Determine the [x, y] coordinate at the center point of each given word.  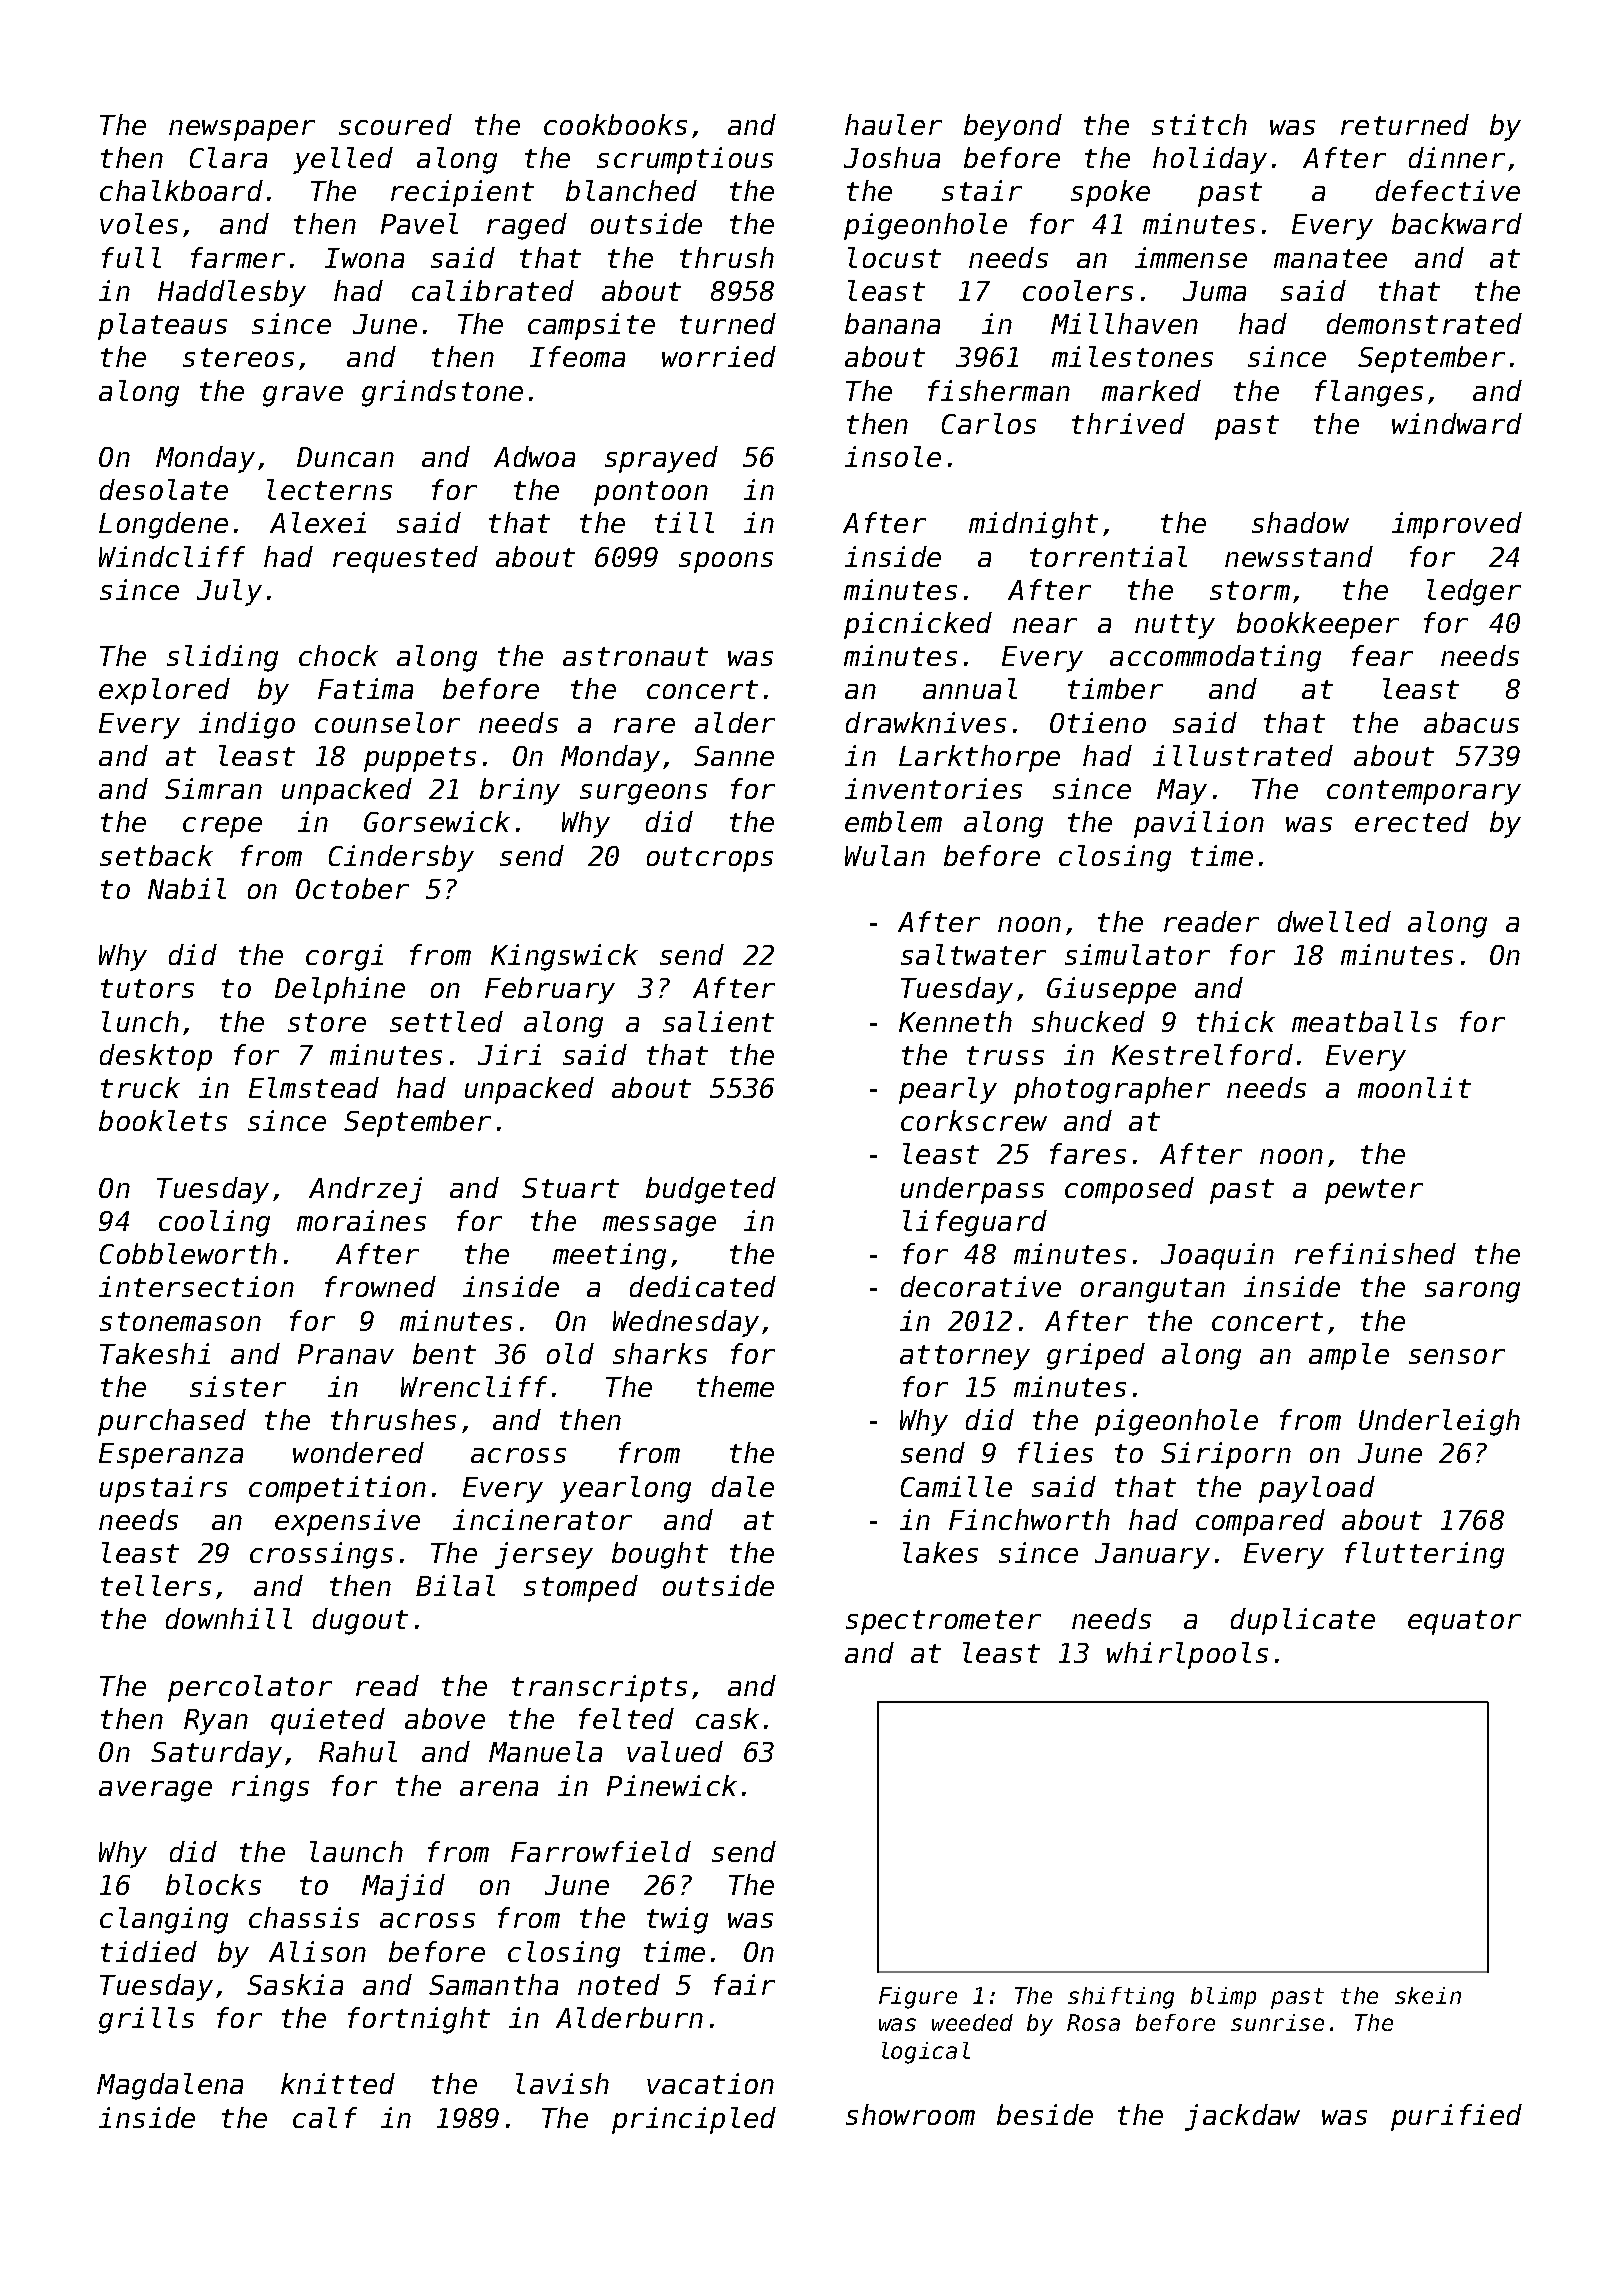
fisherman [999, 390]
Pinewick [672, 1785]
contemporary [1424, 792]
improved [1457, 525]
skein [1428, 1995]
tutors [147, 988]
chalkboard [181, 190]
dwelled [1334, 921]
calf [325, 2117]
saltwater [973, 954]
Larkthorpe [979, 758]
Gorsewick [437, 821]
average [155, 1791]
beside [1045, 2114]
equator [1464, 1622]
